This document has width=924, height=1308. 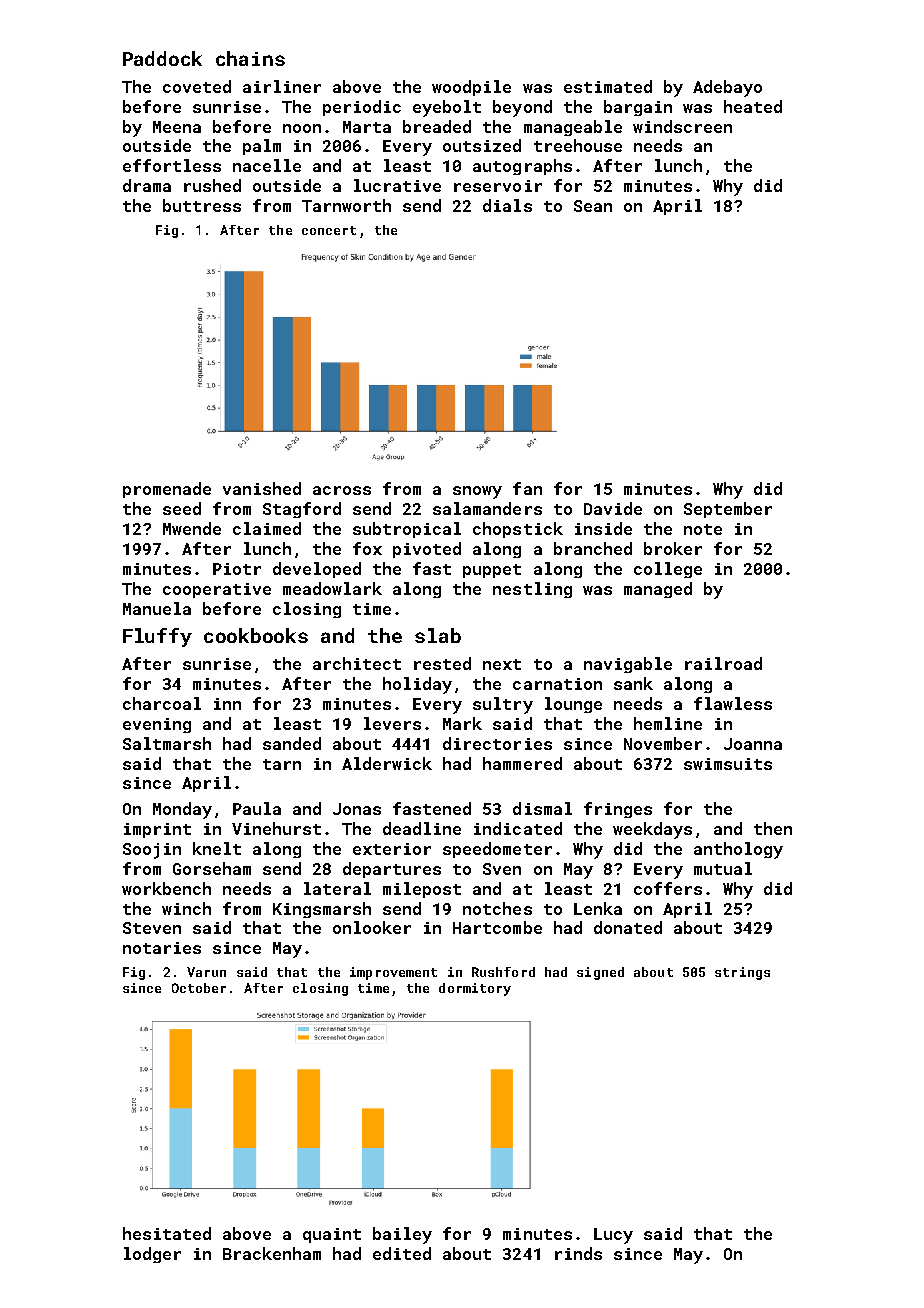 I want to click on coffers, so click(x=668, y=888).
